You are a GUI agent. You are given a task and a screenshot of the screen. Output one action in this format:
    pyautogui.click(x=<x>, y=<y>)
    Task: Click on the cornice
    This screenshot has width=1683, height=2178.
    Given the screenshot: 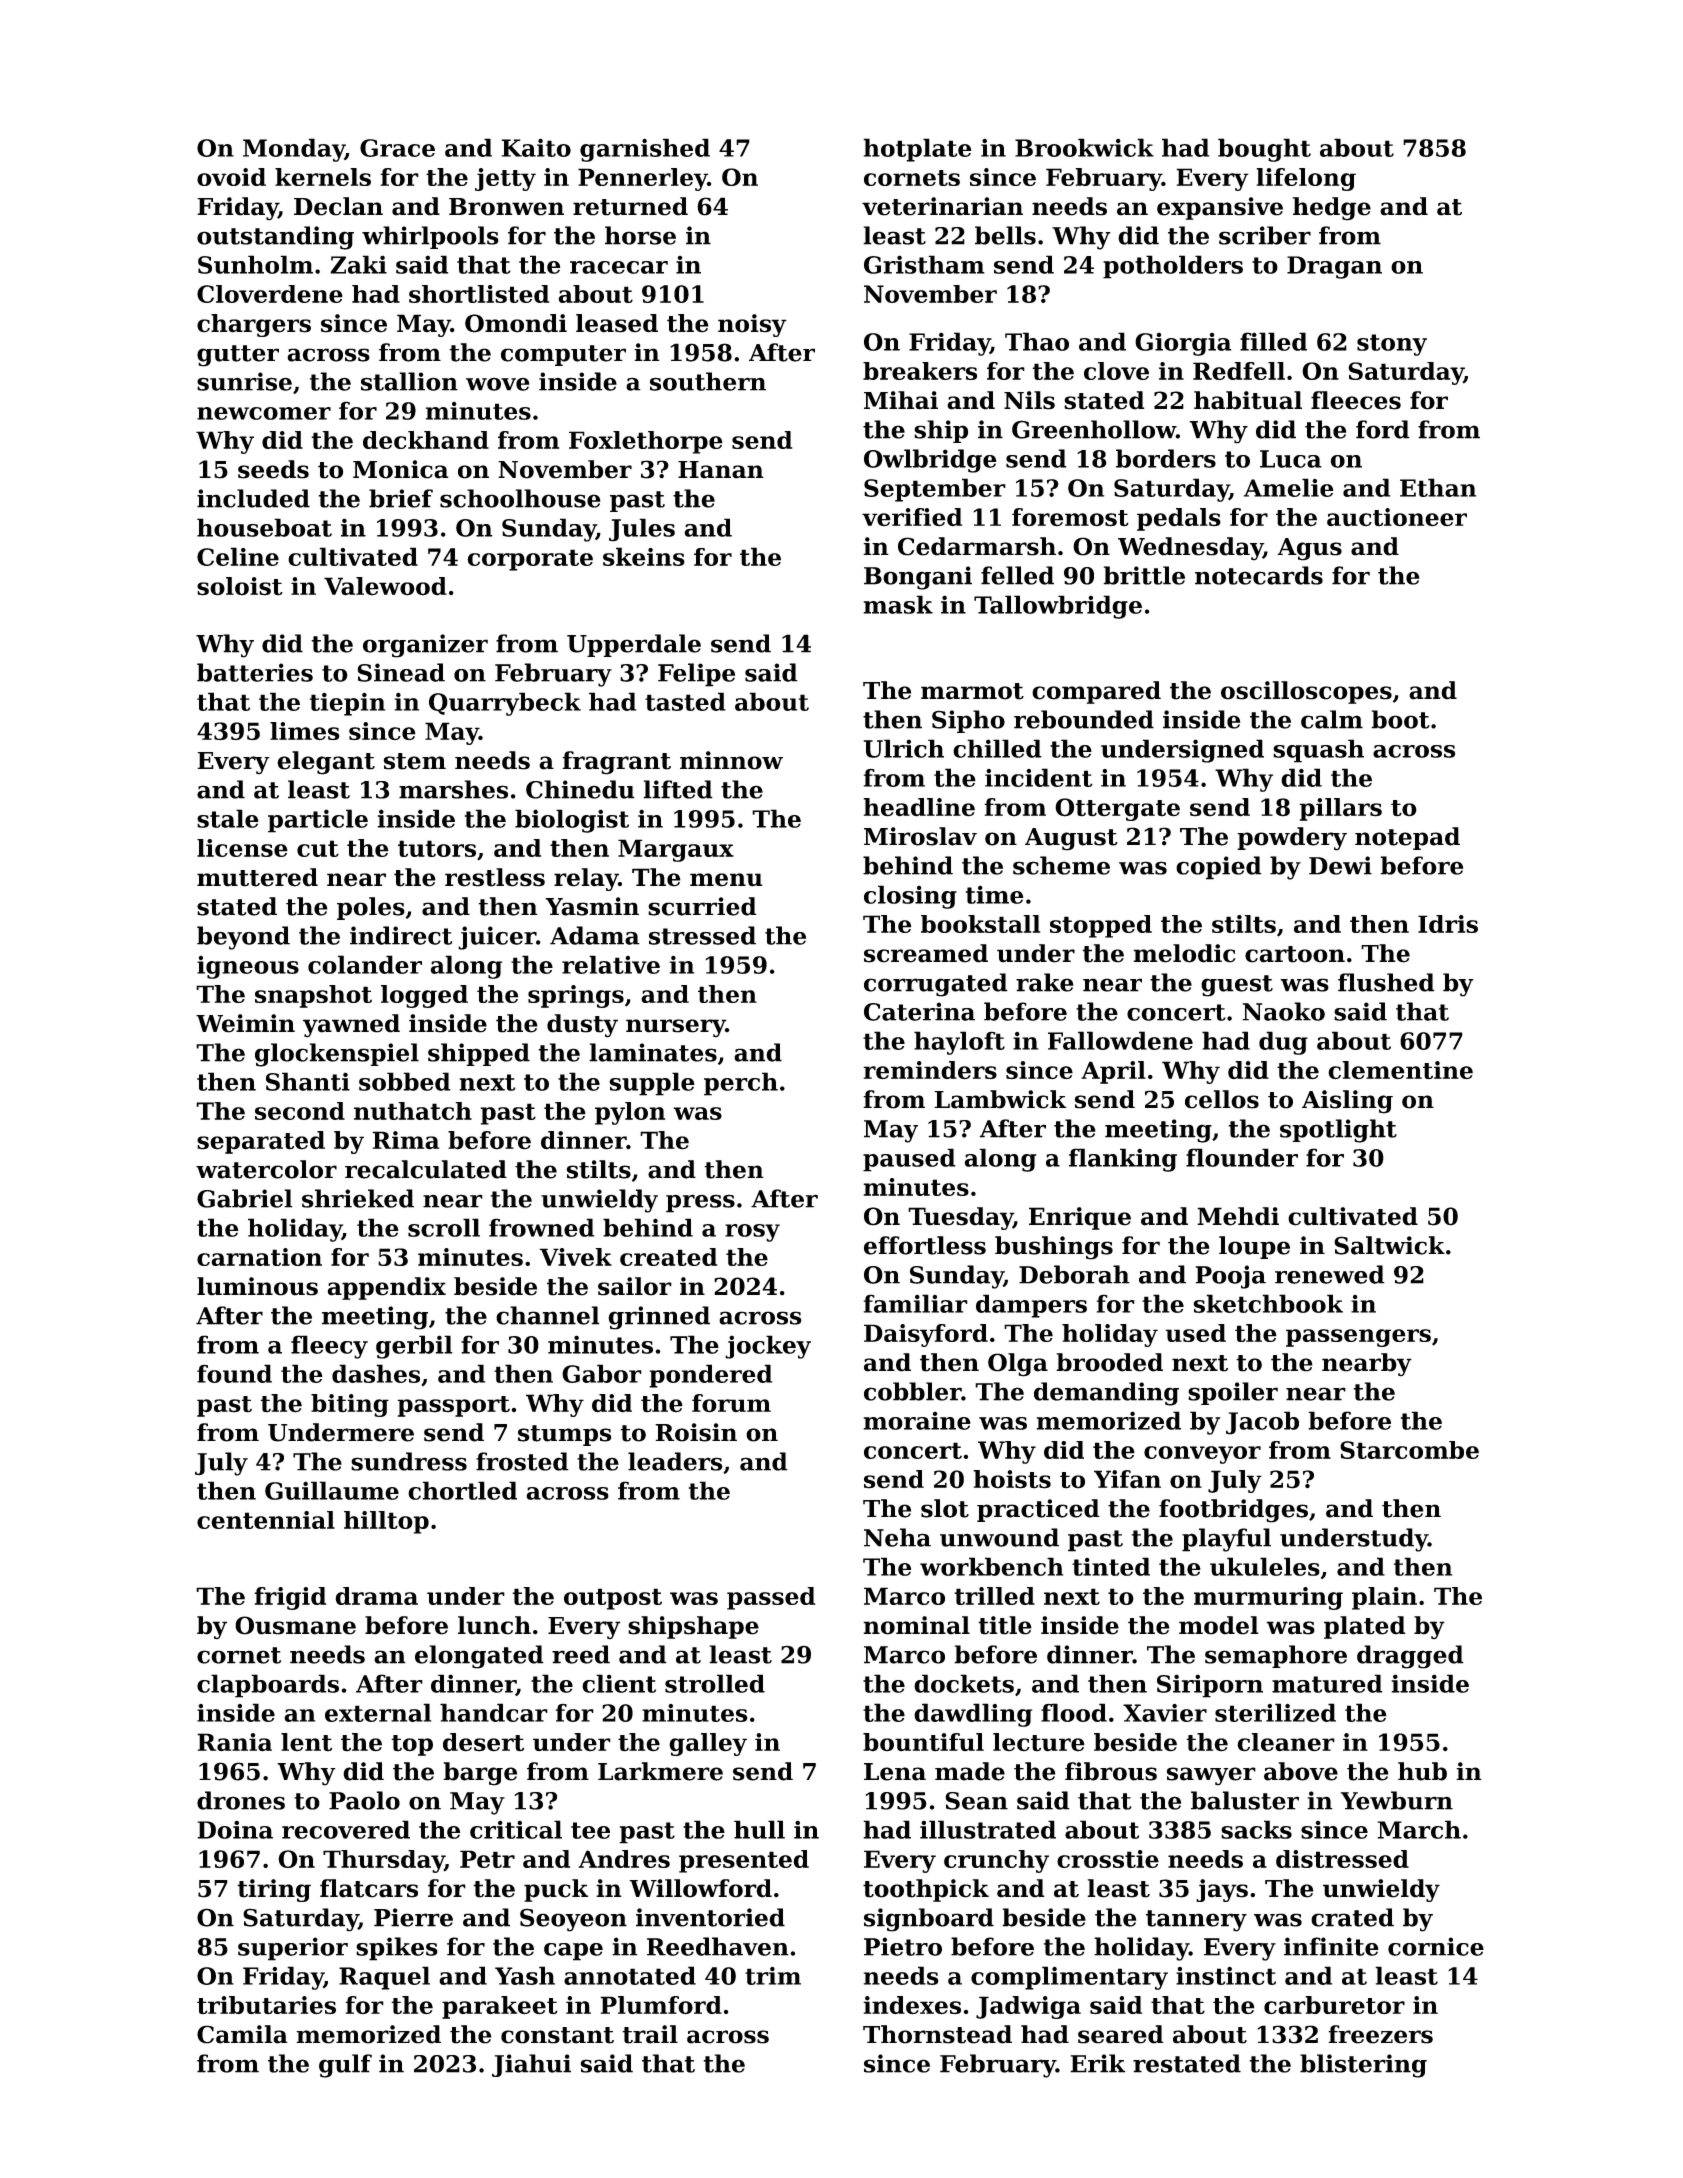 What is the action you would take?
    pyautogui.click(x=1436, y=1946)
